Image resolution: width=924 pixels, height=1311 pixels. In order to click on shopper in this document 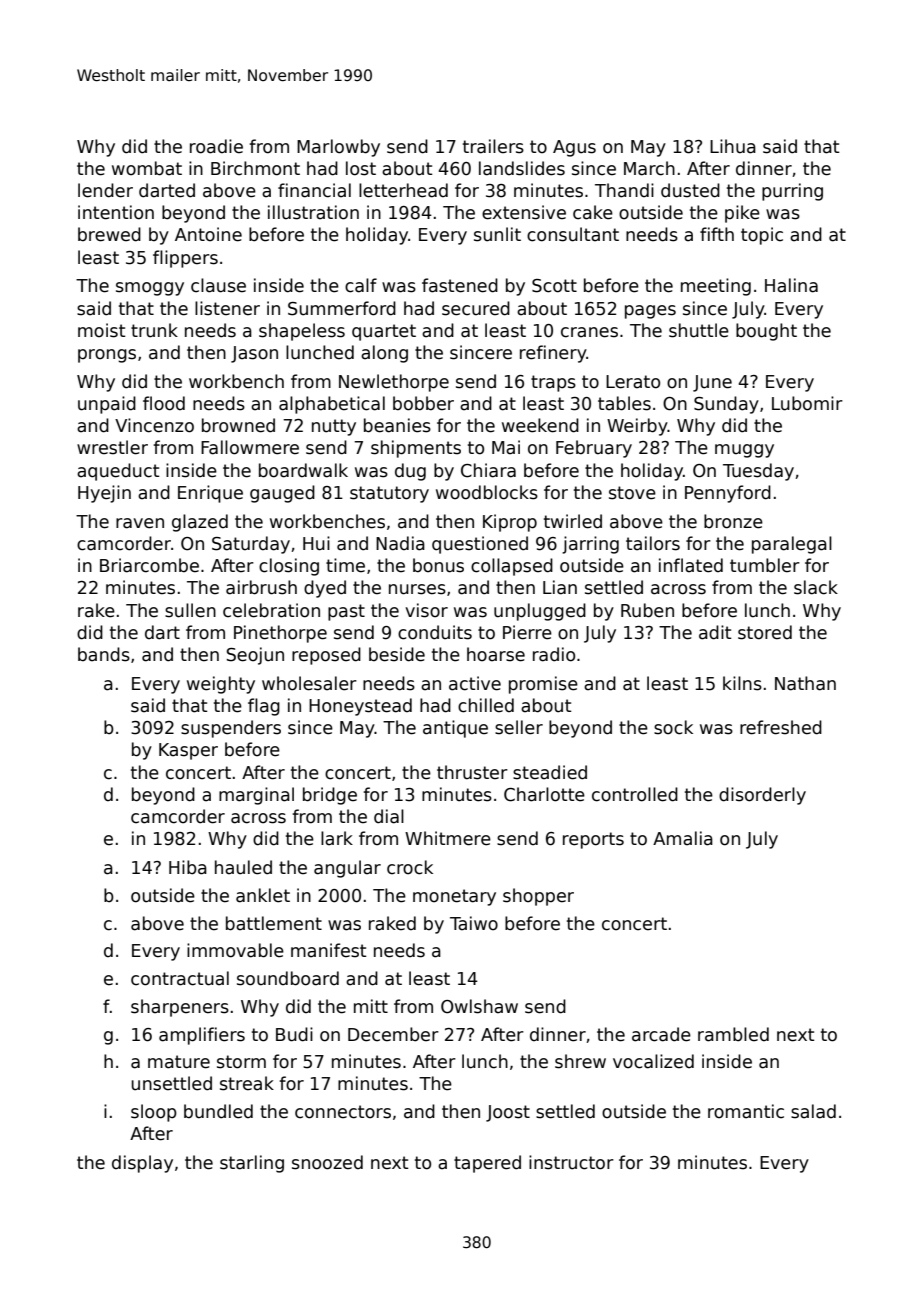, I will do `click(538, 897)`.
